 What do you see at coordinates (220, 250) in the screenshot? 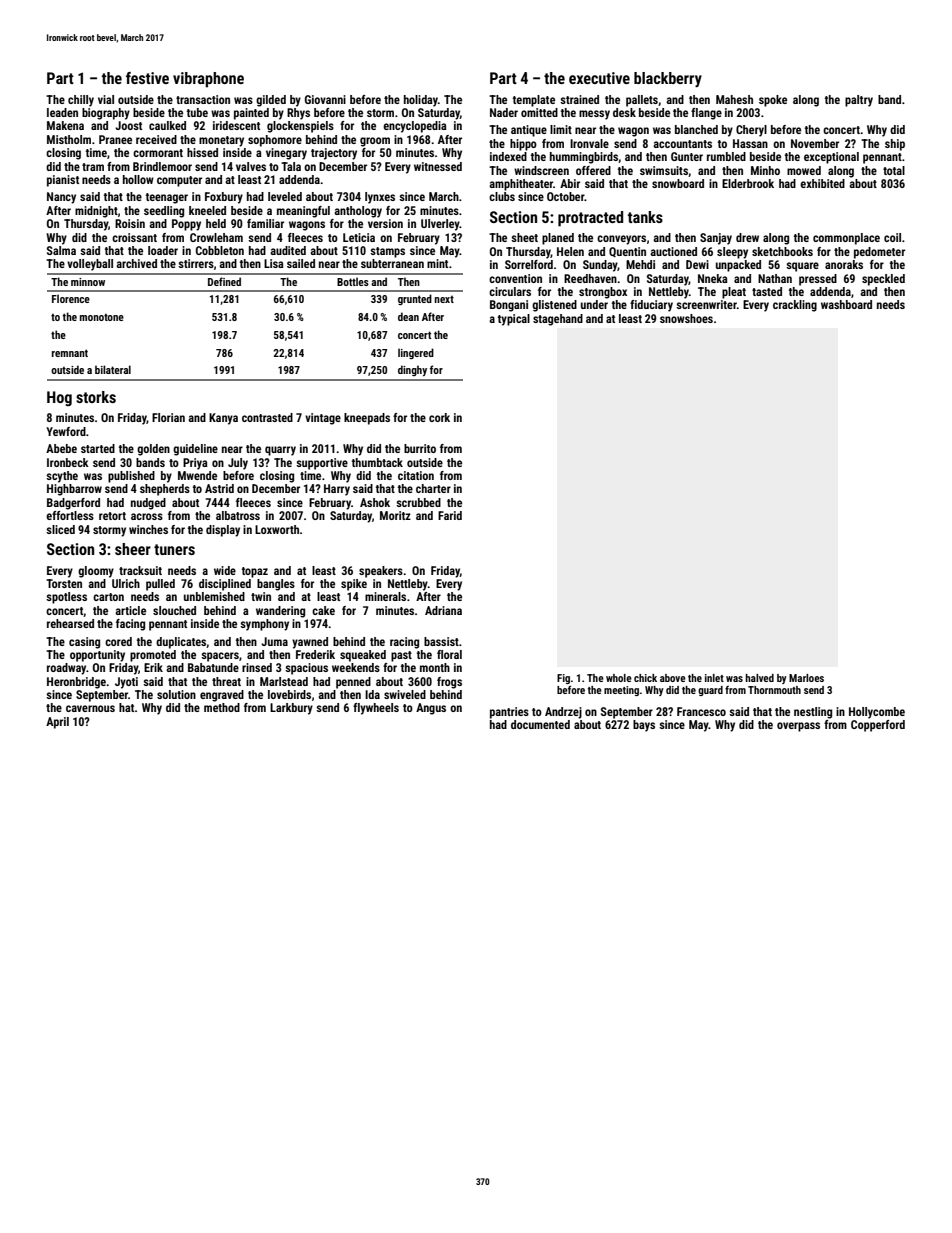
I see `Cobbleton` at bounding box center [220, 250].
